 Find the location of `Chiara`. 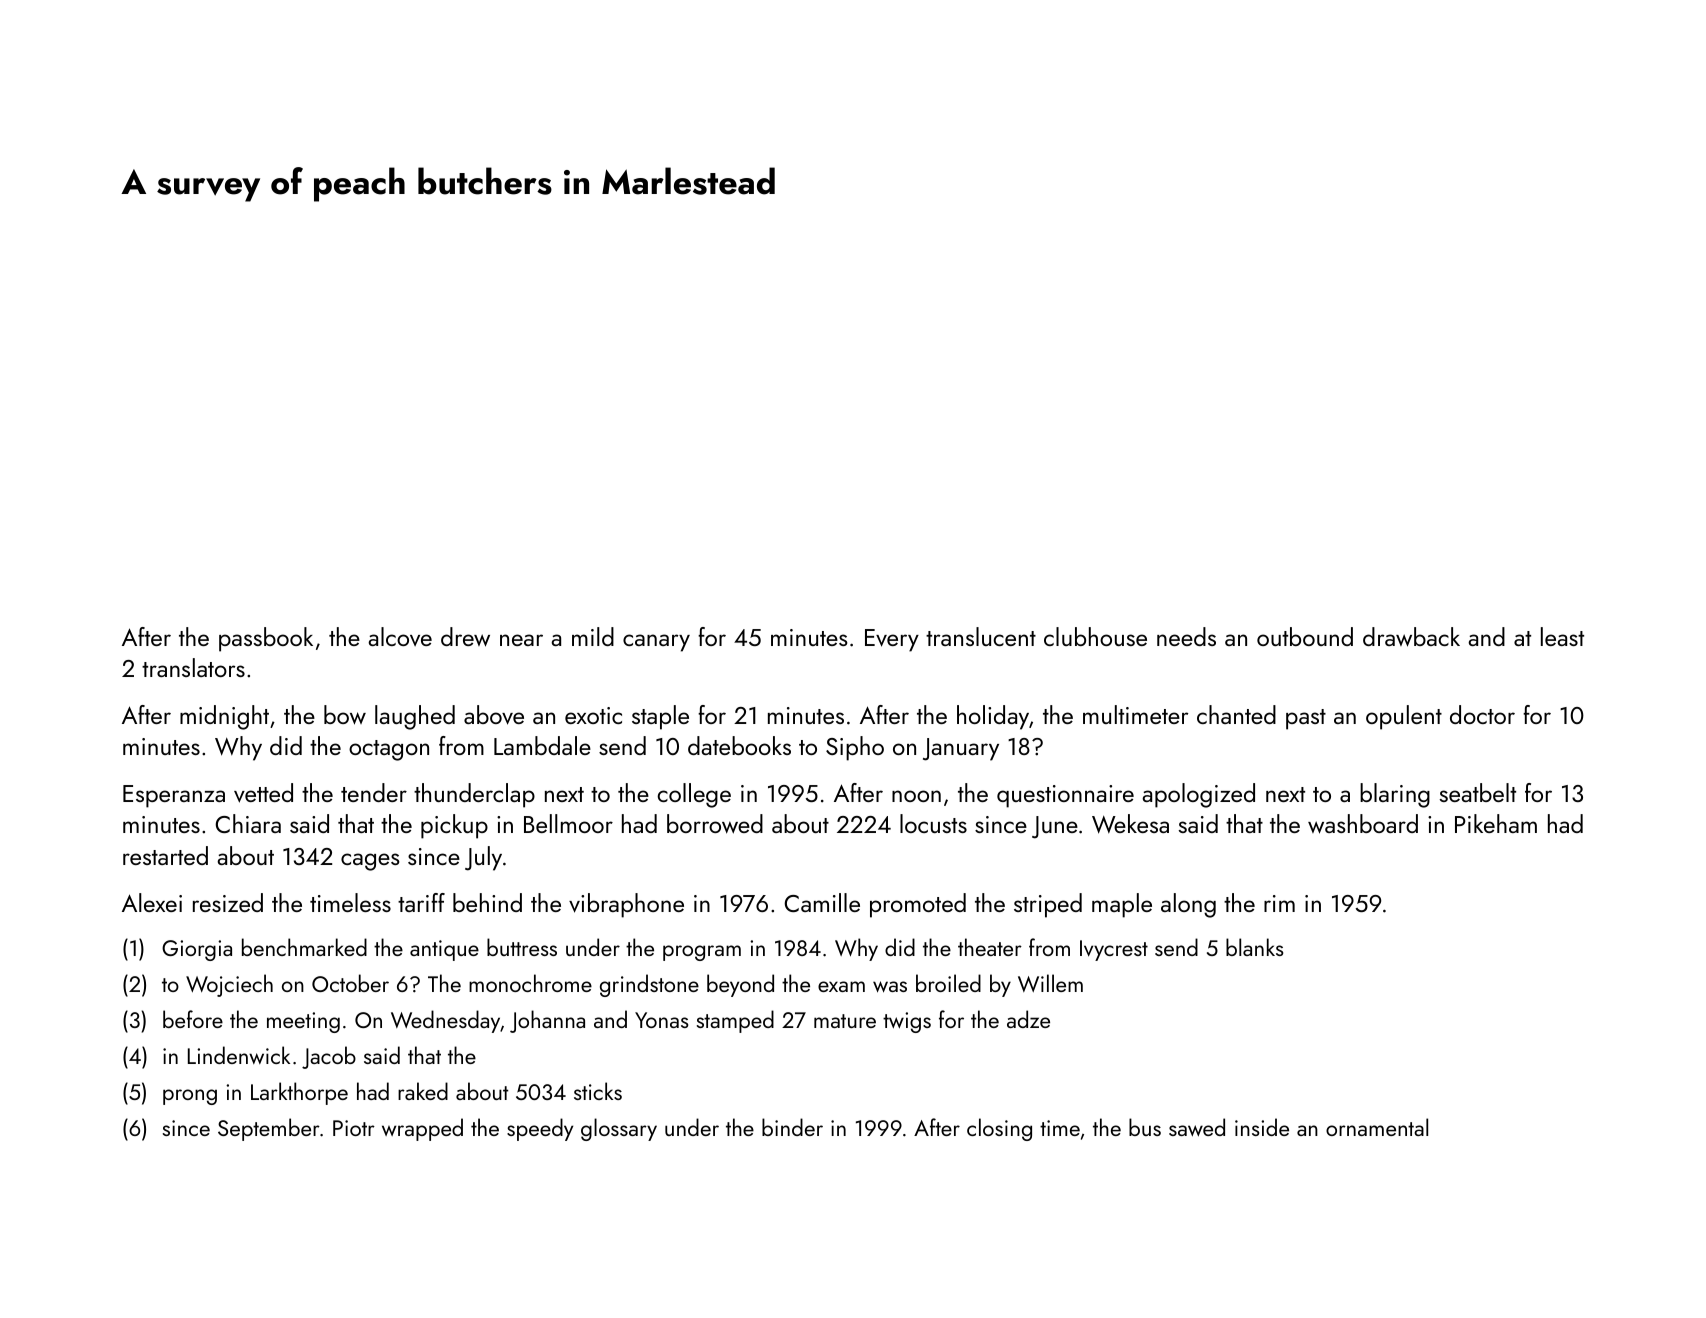

Chiara is located at coordinates (248, 823).
